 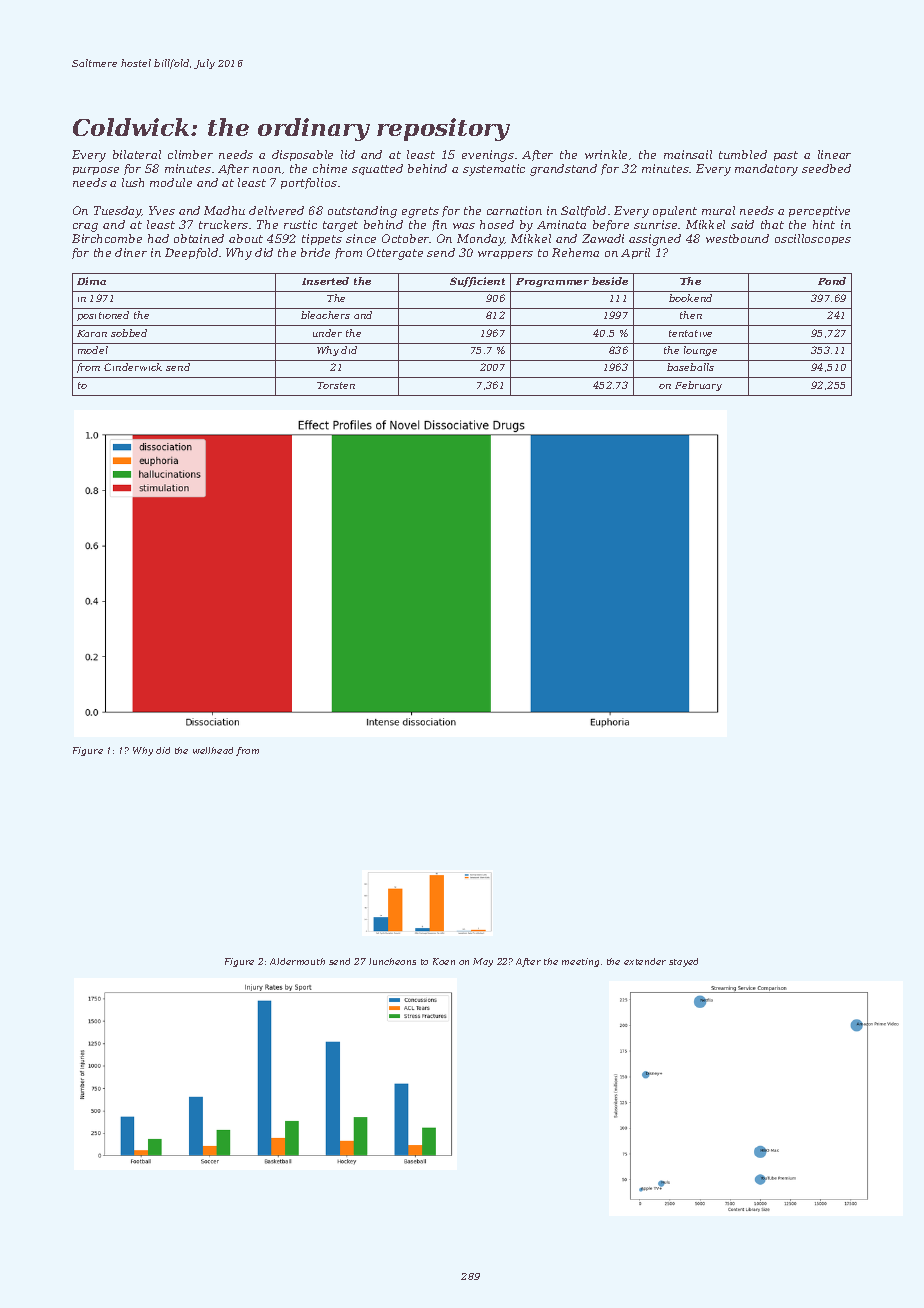 What do you see at coordinates (336, 385) in the screenshot?
I see `Torsten` at bounding box center [336, 385].
